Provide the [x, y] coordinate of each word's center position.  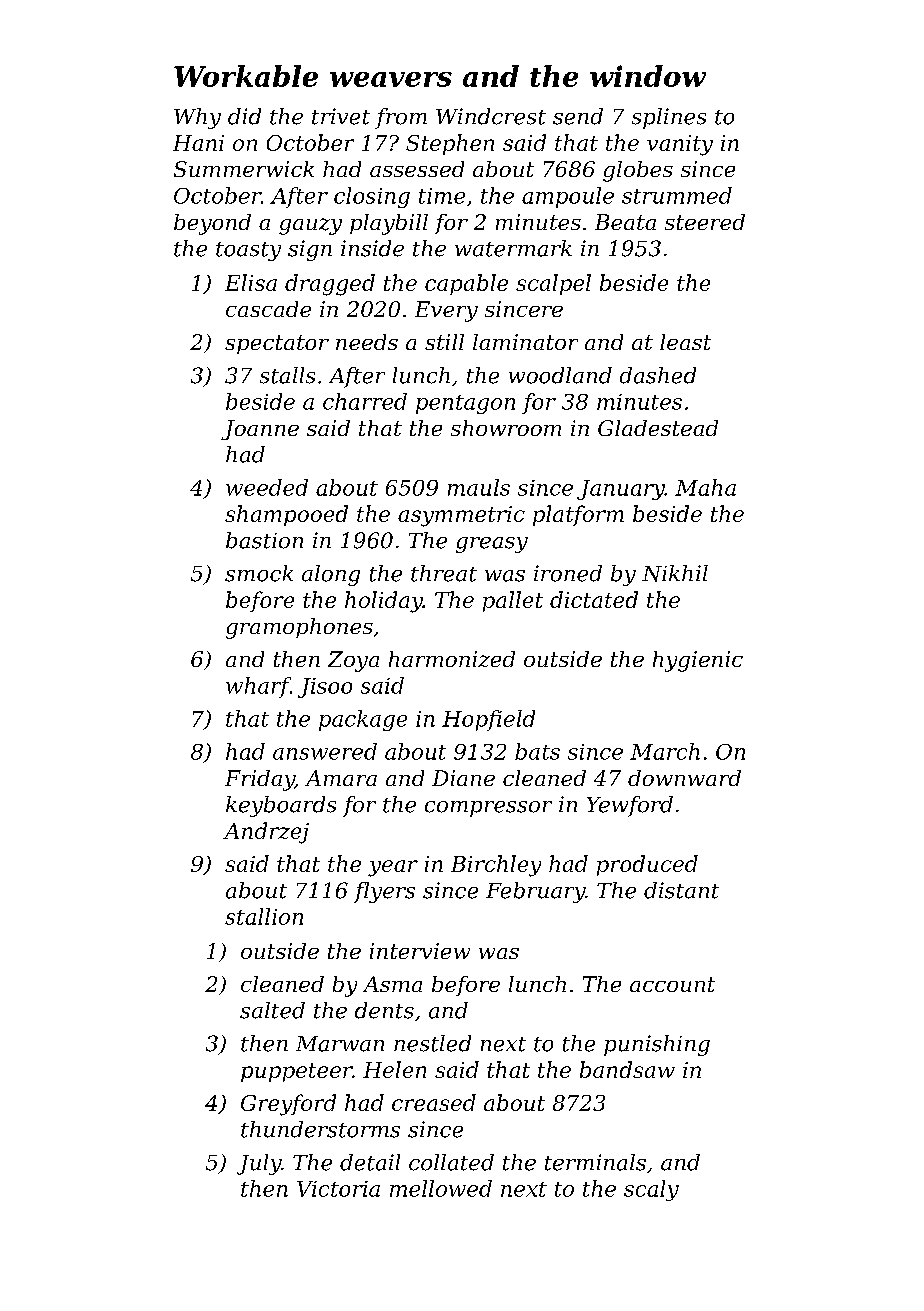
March [665, 751]
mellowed [441, 1188]
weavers [391, 79]
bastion [264, 540]
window [648, 76]
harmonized [452, 659]
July [259, 1164]
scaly [651, 1190]
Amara [341, 778]
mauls [479, 487]
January [621, 490]
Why [197, 118]
